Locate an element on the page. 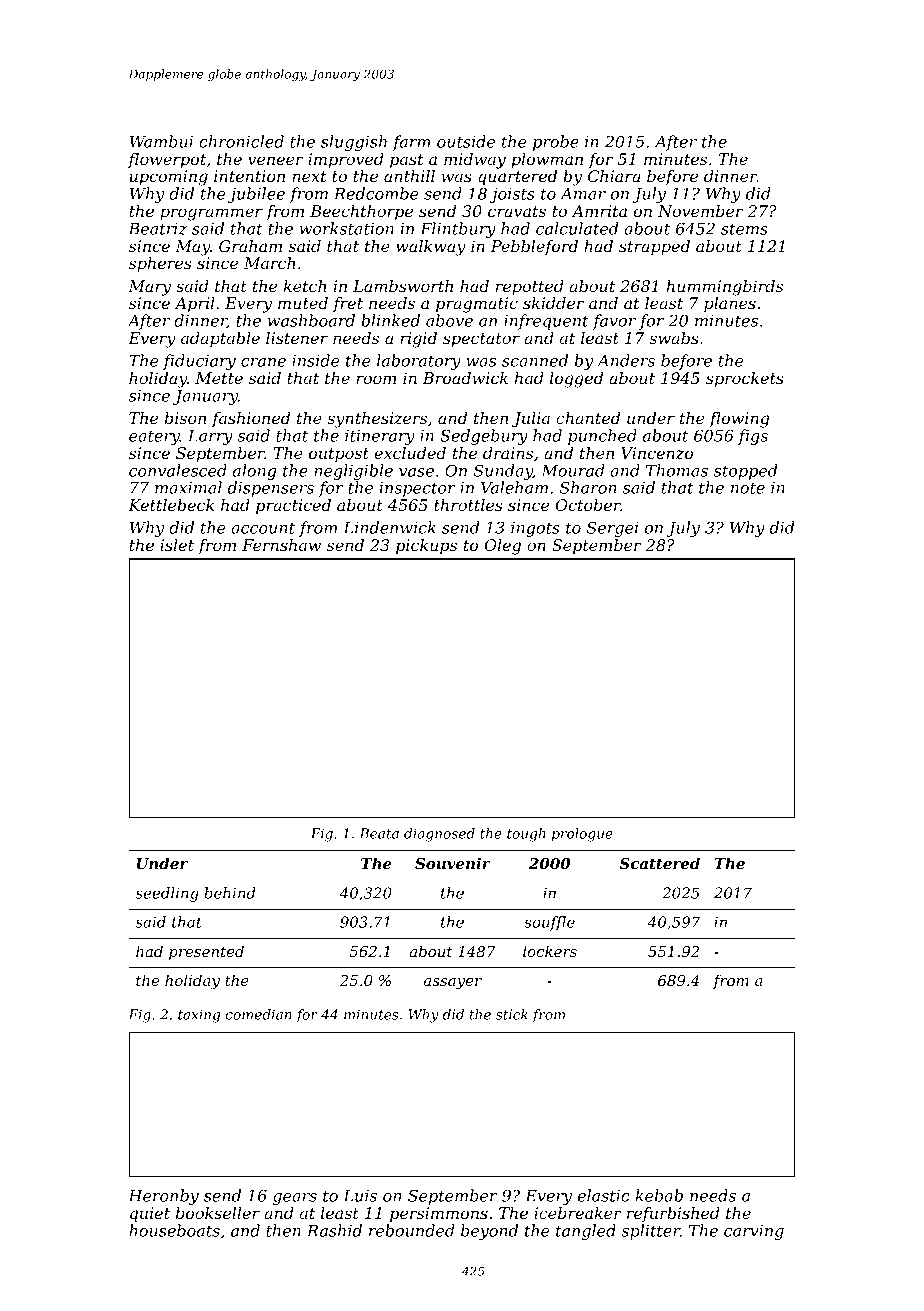 The image size is (924, 1311). gears is located at coordinates (295, 1199).
